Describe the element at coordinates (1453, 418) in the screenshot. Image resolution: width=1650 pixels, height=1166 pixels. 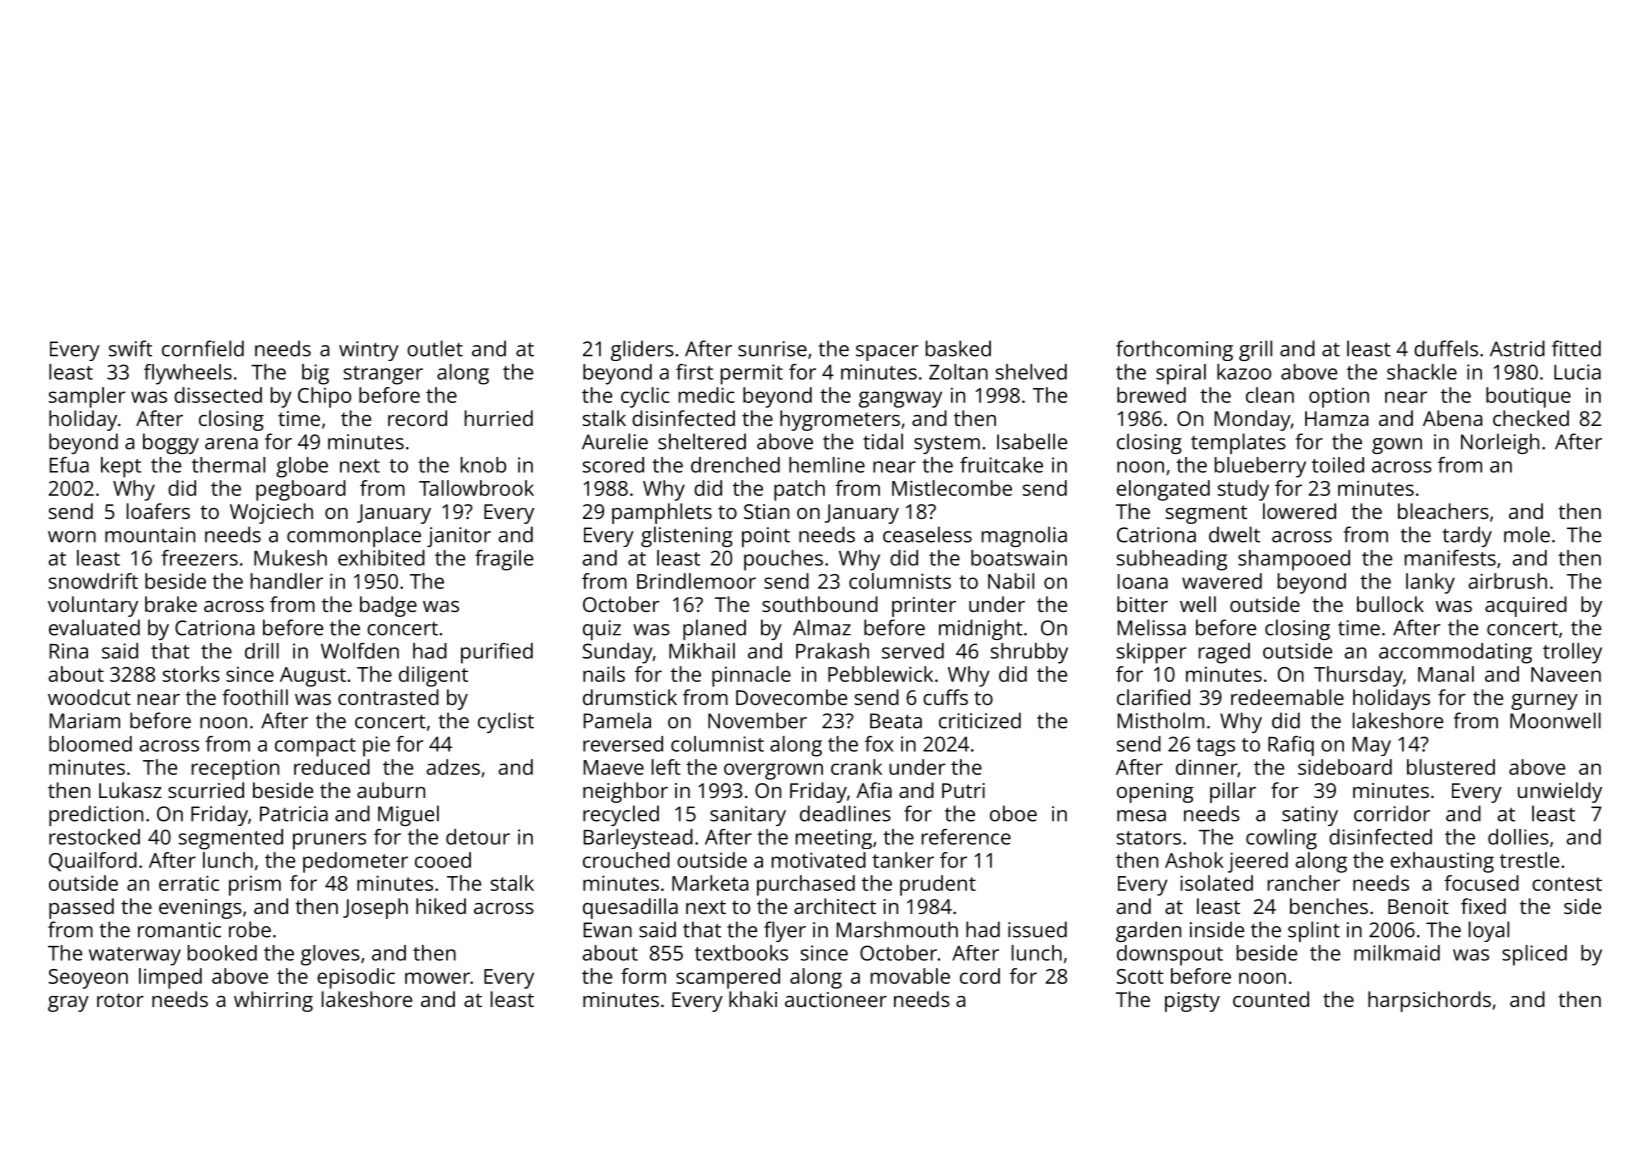
I see `Abena` at that location.
